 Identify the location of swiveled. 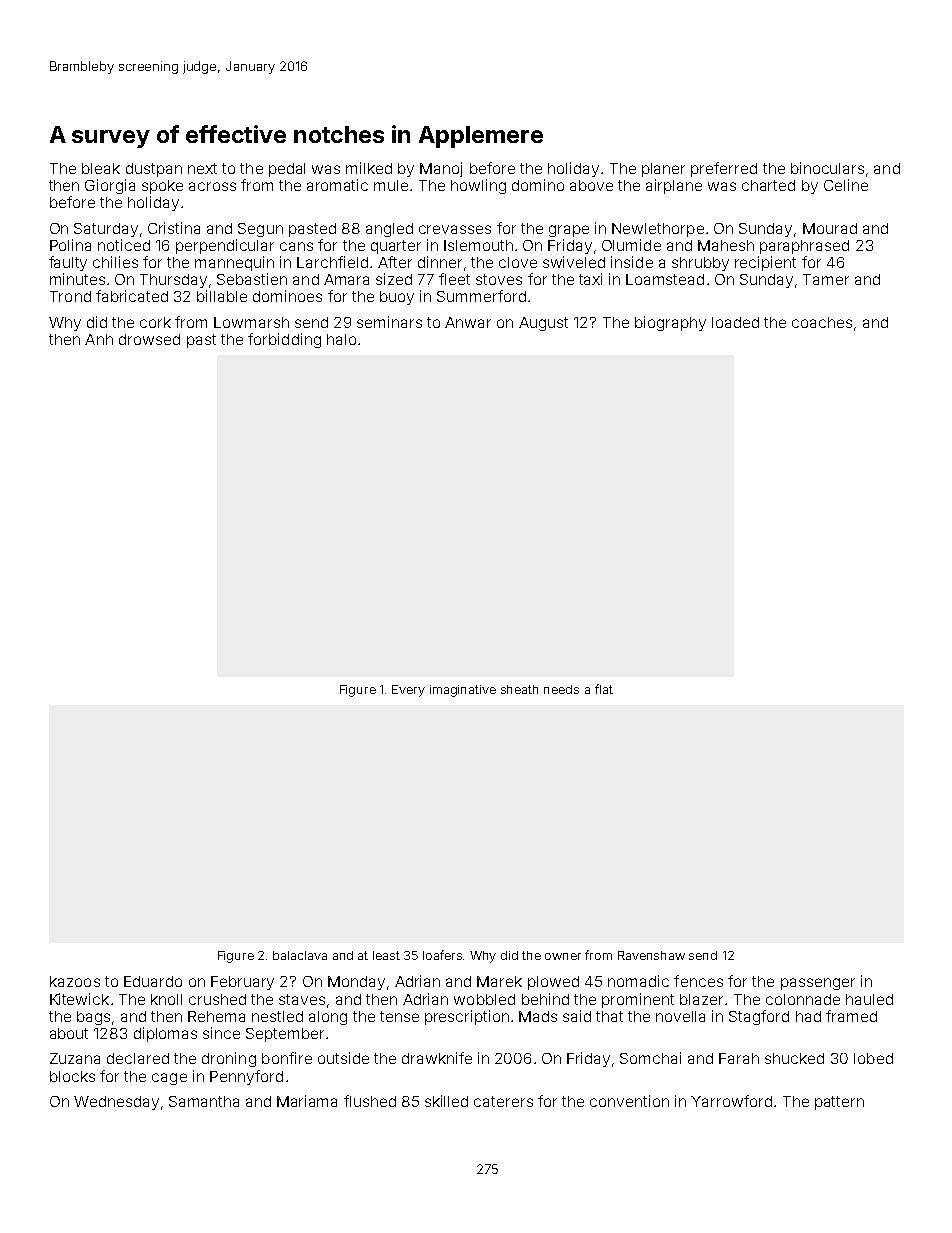
(574, 262).
